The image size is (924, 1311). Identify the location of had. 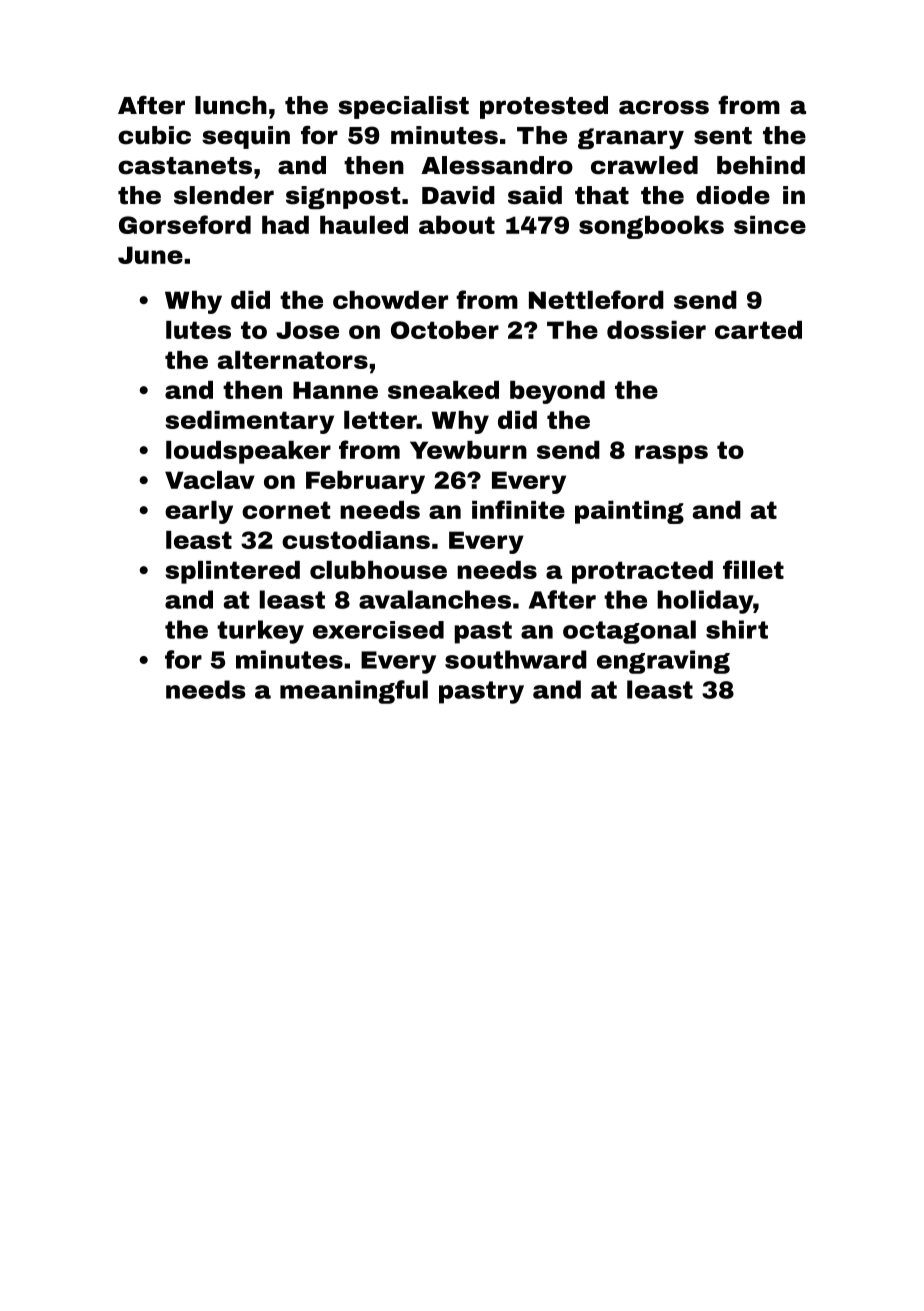
(285, 225).
